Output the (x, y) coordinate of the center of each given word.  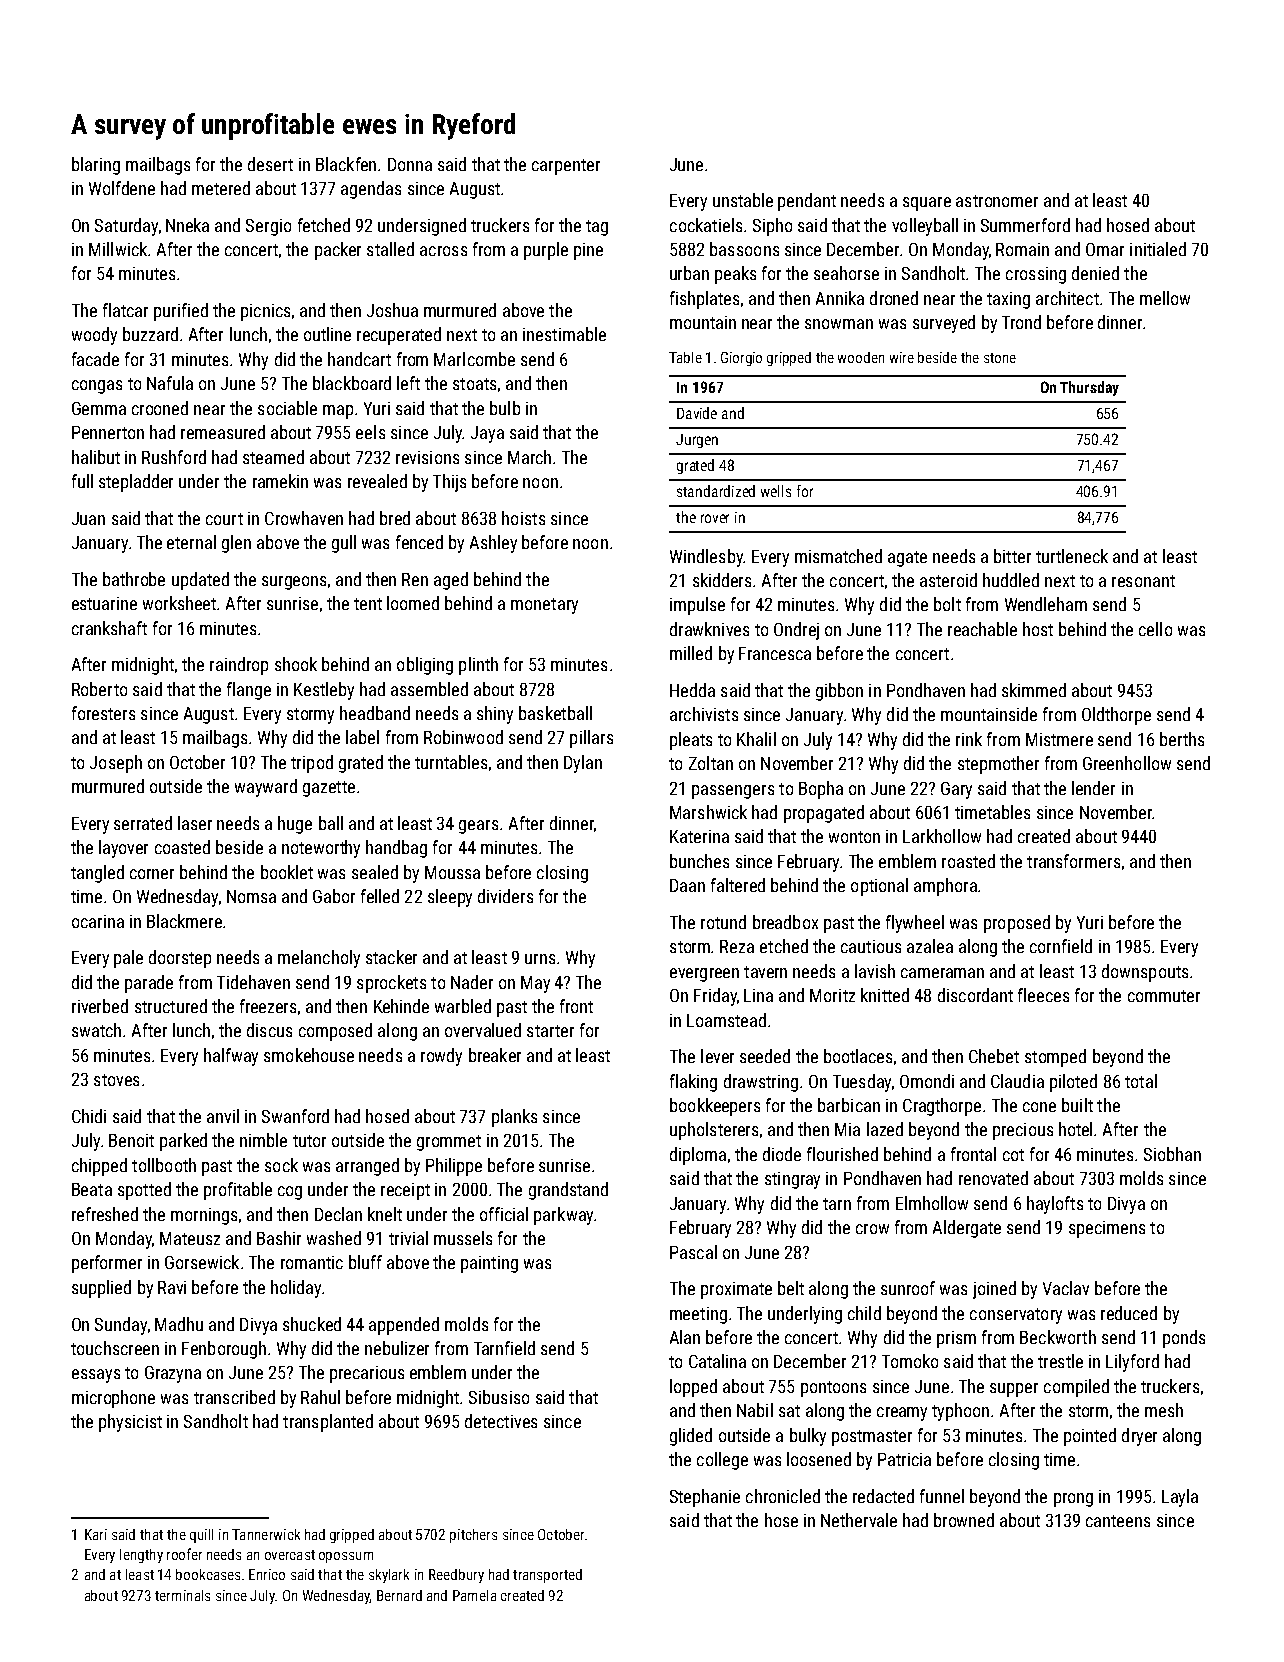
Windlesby (706, 558)
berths (1182, 739)
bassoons (744, 249)
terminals (182, 1595)
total (1141, 1081)
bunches (699, 861)
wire (902, 357)
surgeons (294, 583)
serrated (143, 823)
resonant (1143, 581)
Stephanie (705, 1498)
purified (181, 312)
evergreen (704, 975)
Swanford (295, 1116)
